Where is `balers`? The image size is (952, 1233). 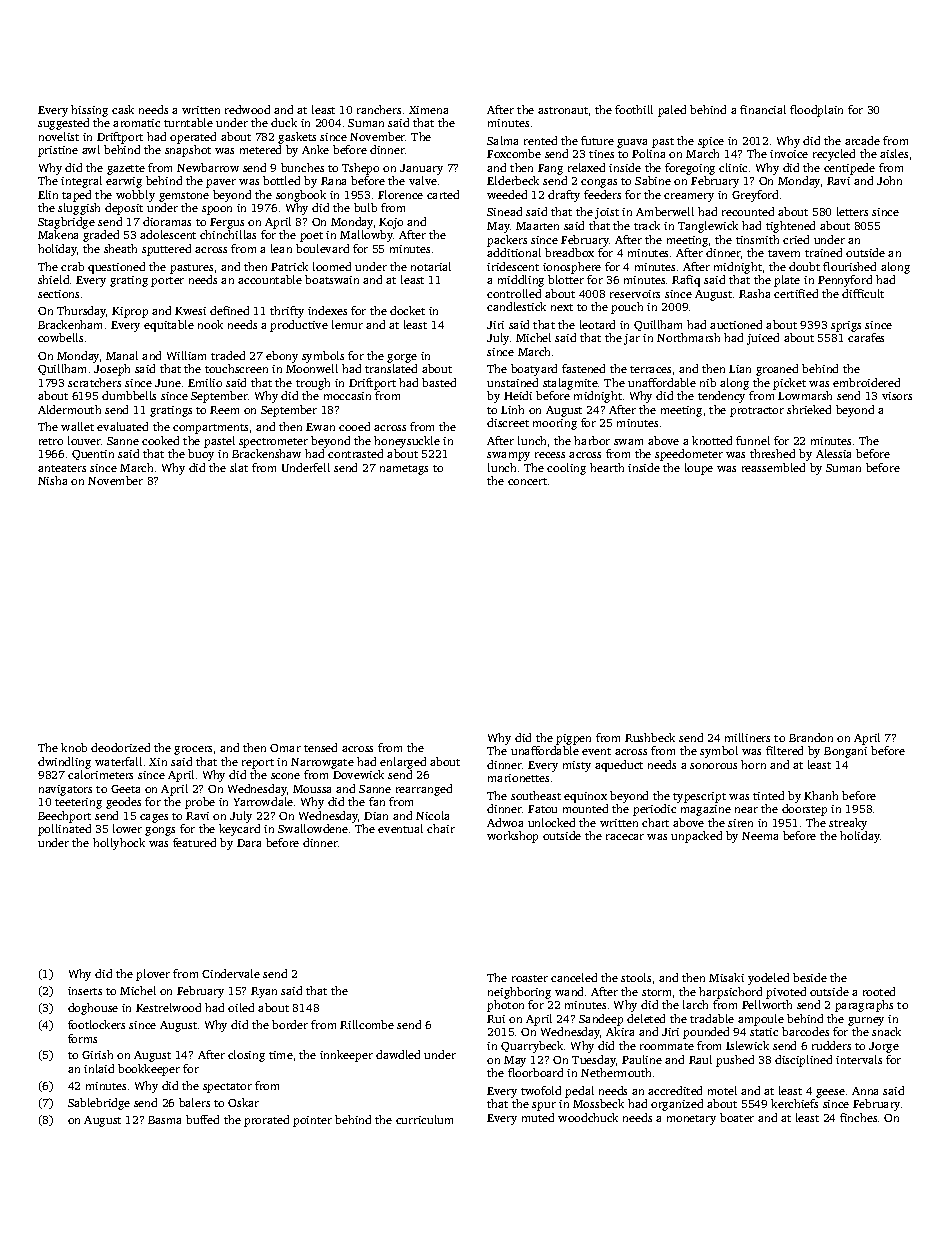 balers is located at coordinates (194, 1102).
